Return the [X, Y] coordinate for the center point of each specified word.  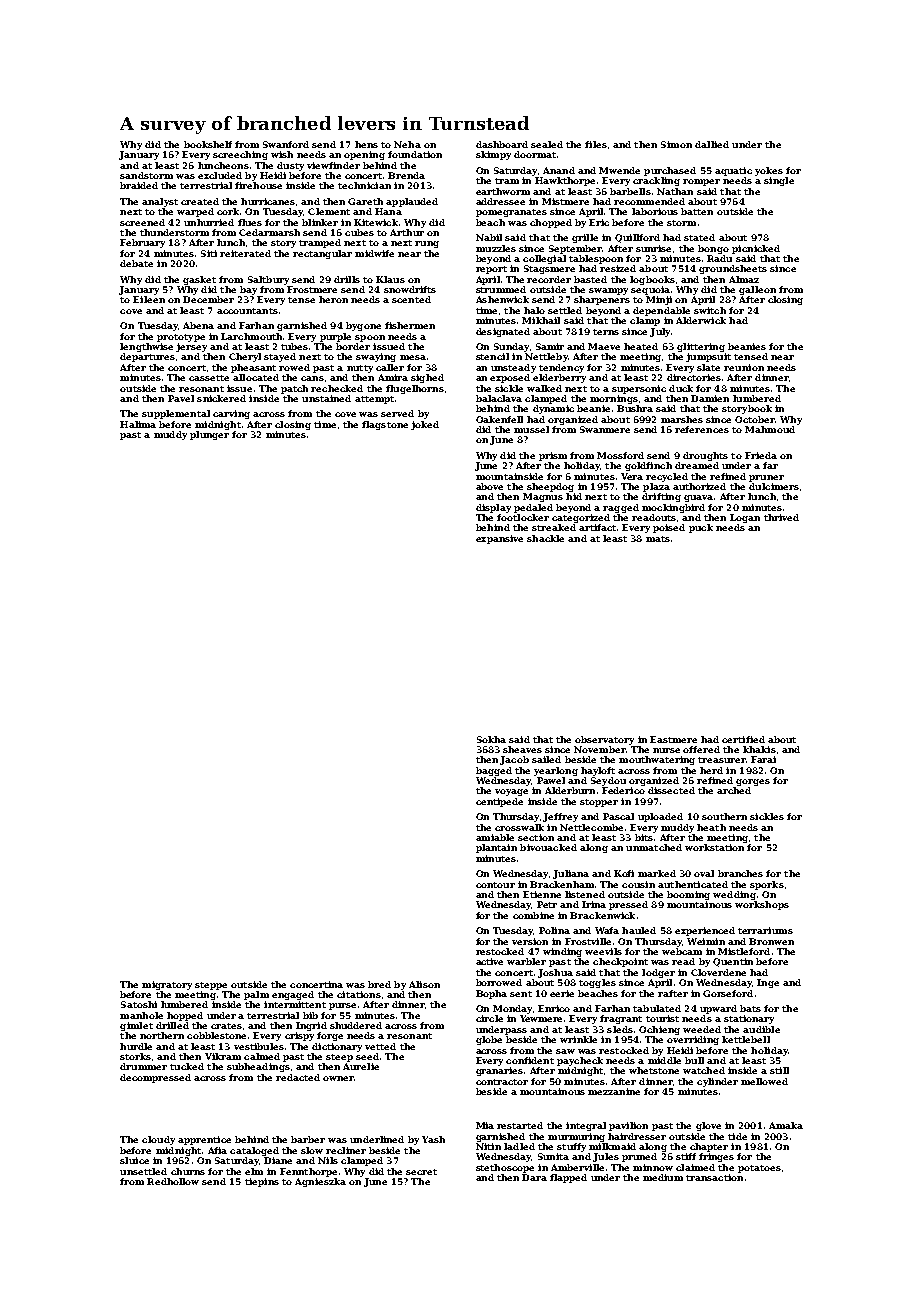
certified [743, 739]
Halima [138, 424]
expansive [499, 539]
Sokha [491, 739]
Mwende [619, 170]
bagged [494, 771]
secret [421, 1172]
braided [139, 185]
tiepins [262, 1182]
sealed [547, 144]
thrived [781, 517]
